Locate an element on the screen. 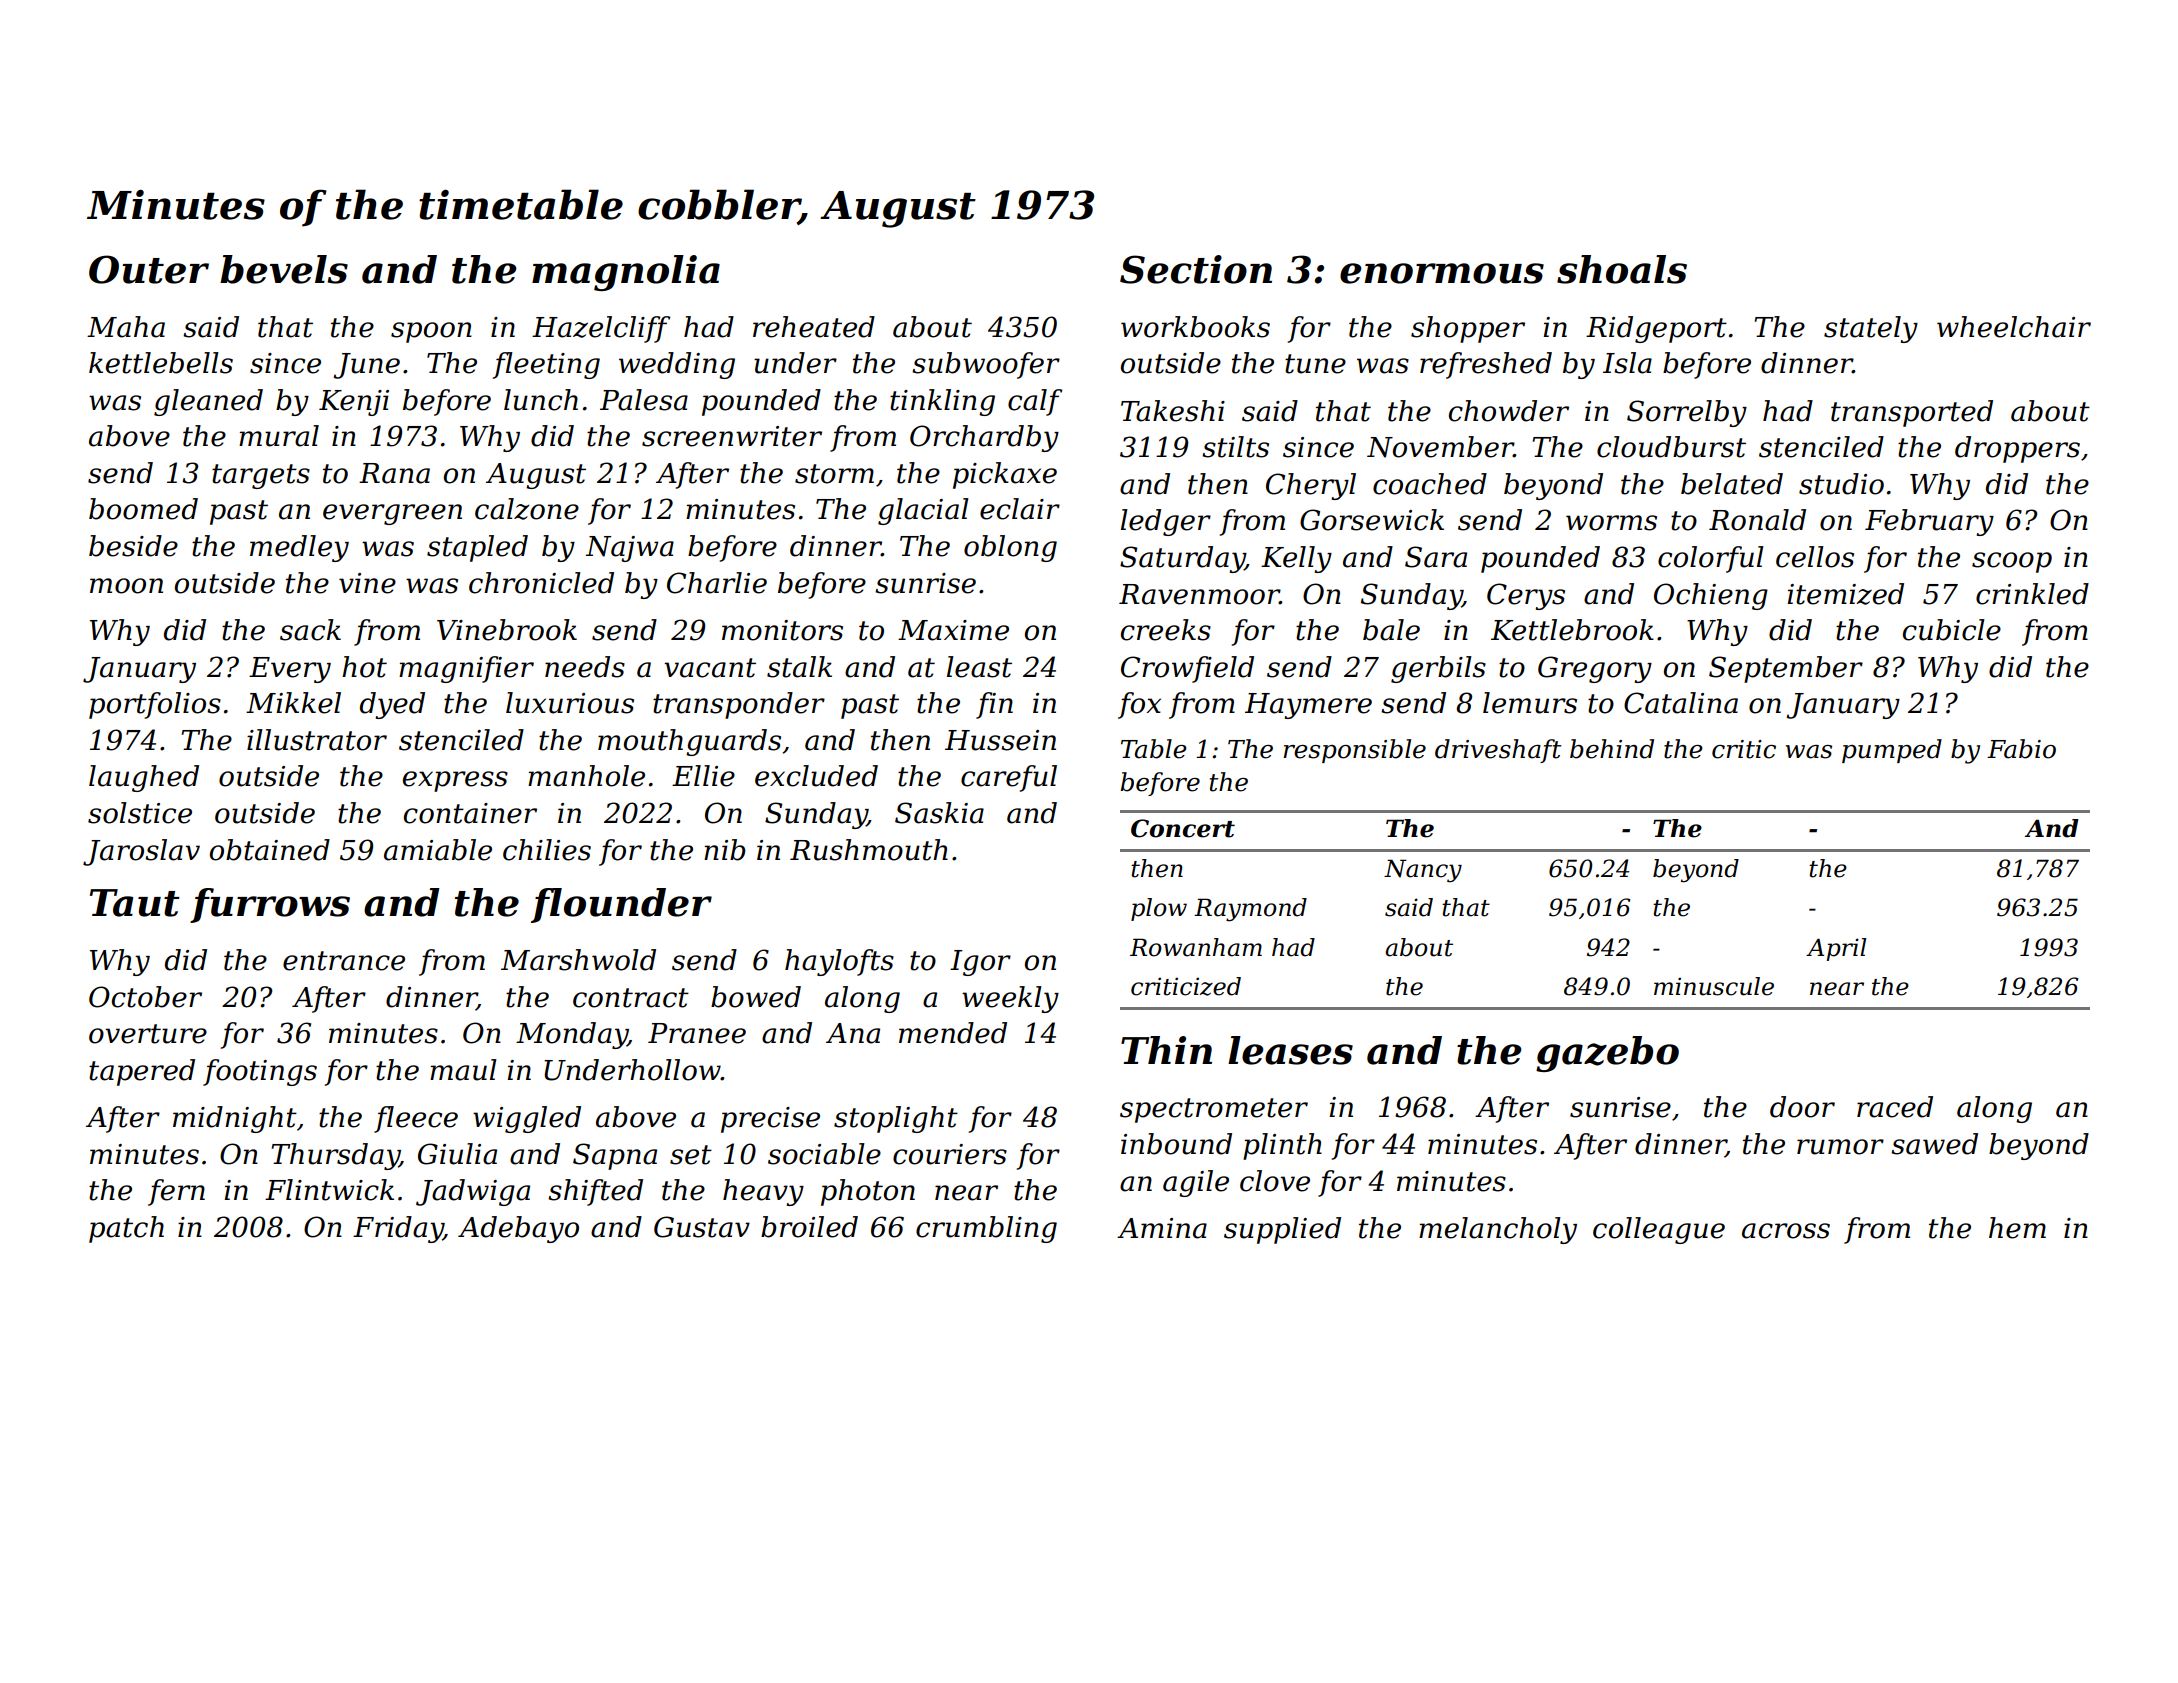  oblong is located at coordinates (1010, 548).
